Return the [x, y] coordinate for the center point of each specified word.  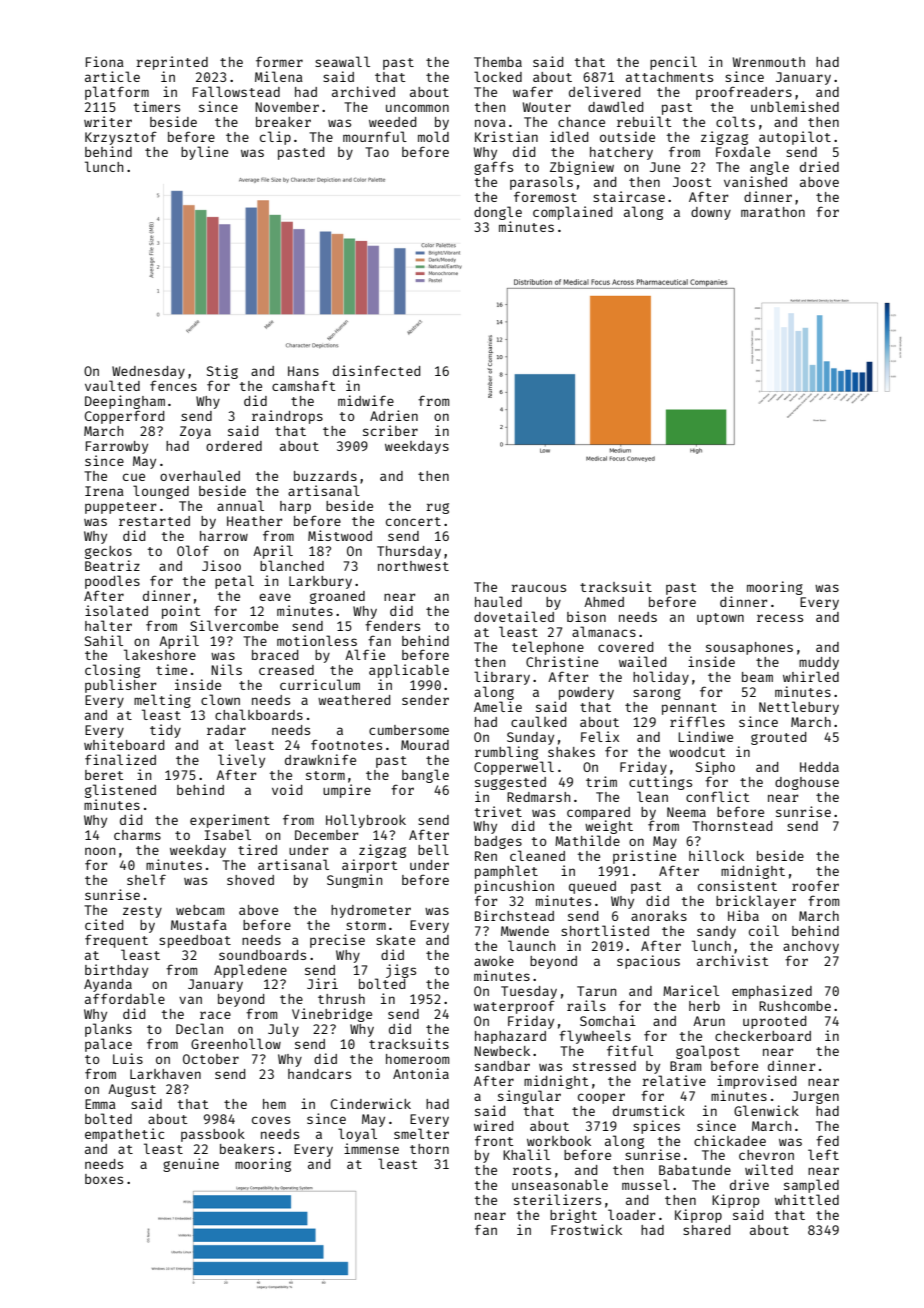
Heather [255, 521]
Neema [686, 812]
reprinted [172, 63]
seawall [342, 61]
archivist [732, 960]
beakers [247, 1149]
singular [529, 1097]
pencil [673, 63]
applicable [409, 671]
